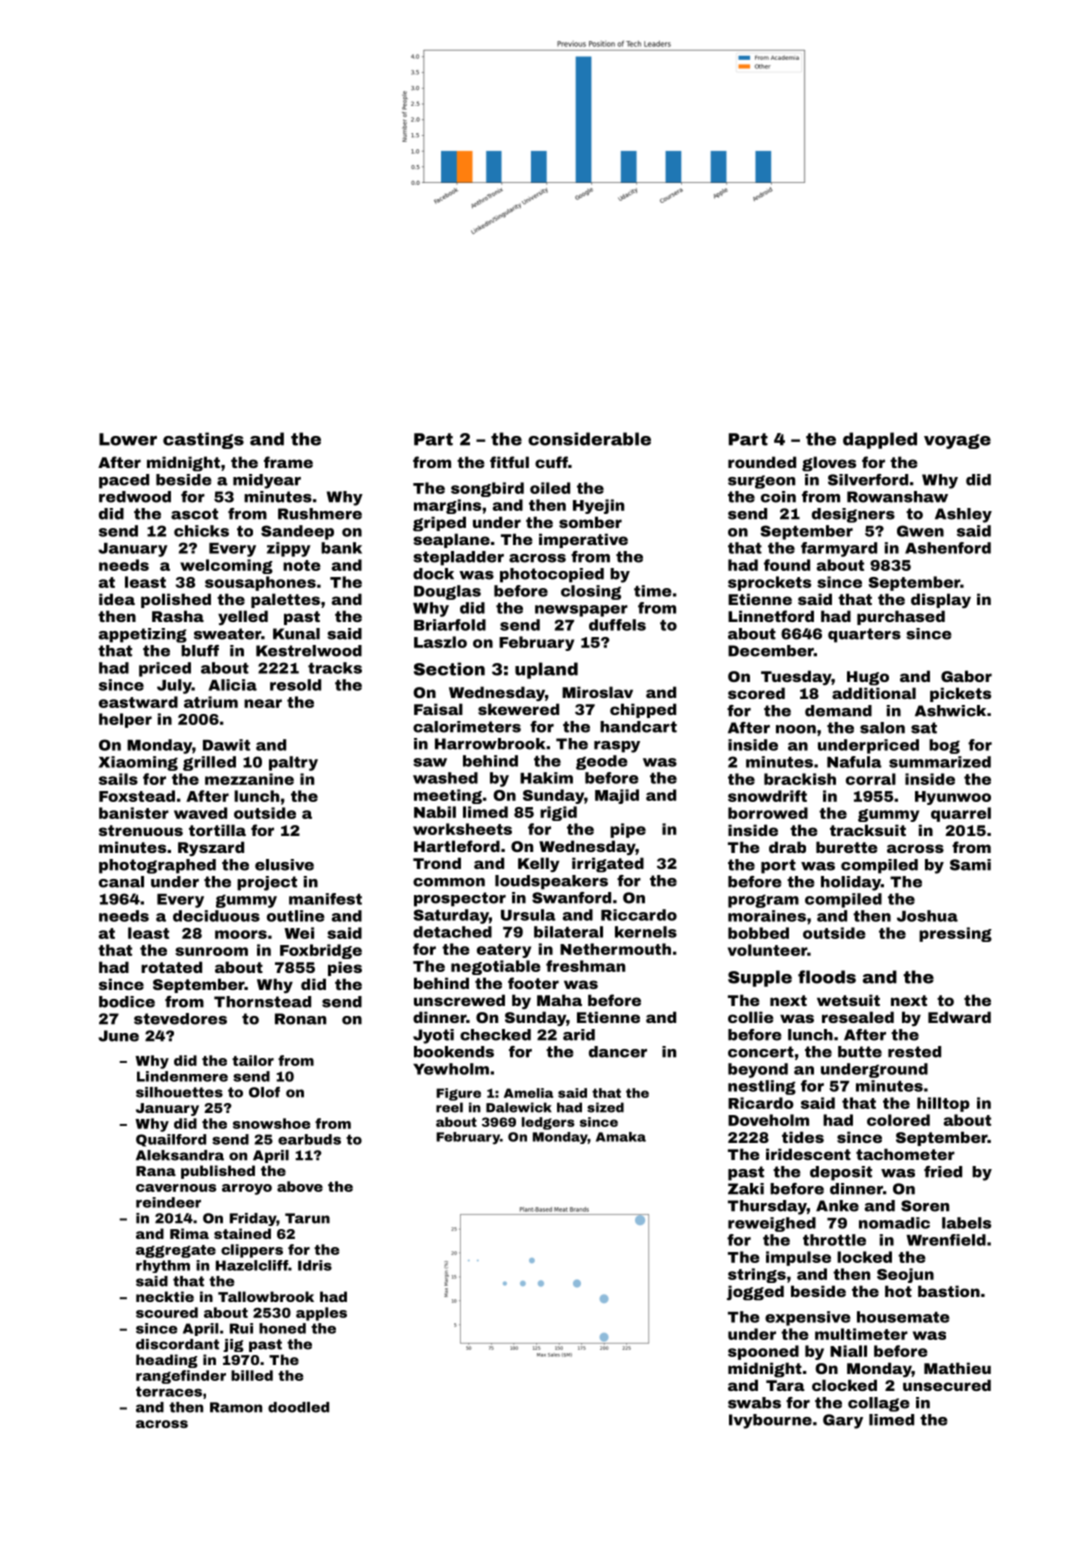 This screenshot has height=1541, width=1090. Describe the element at coordinates (181, 1377) in the screenshot. I see `rangefinder` at that location.
